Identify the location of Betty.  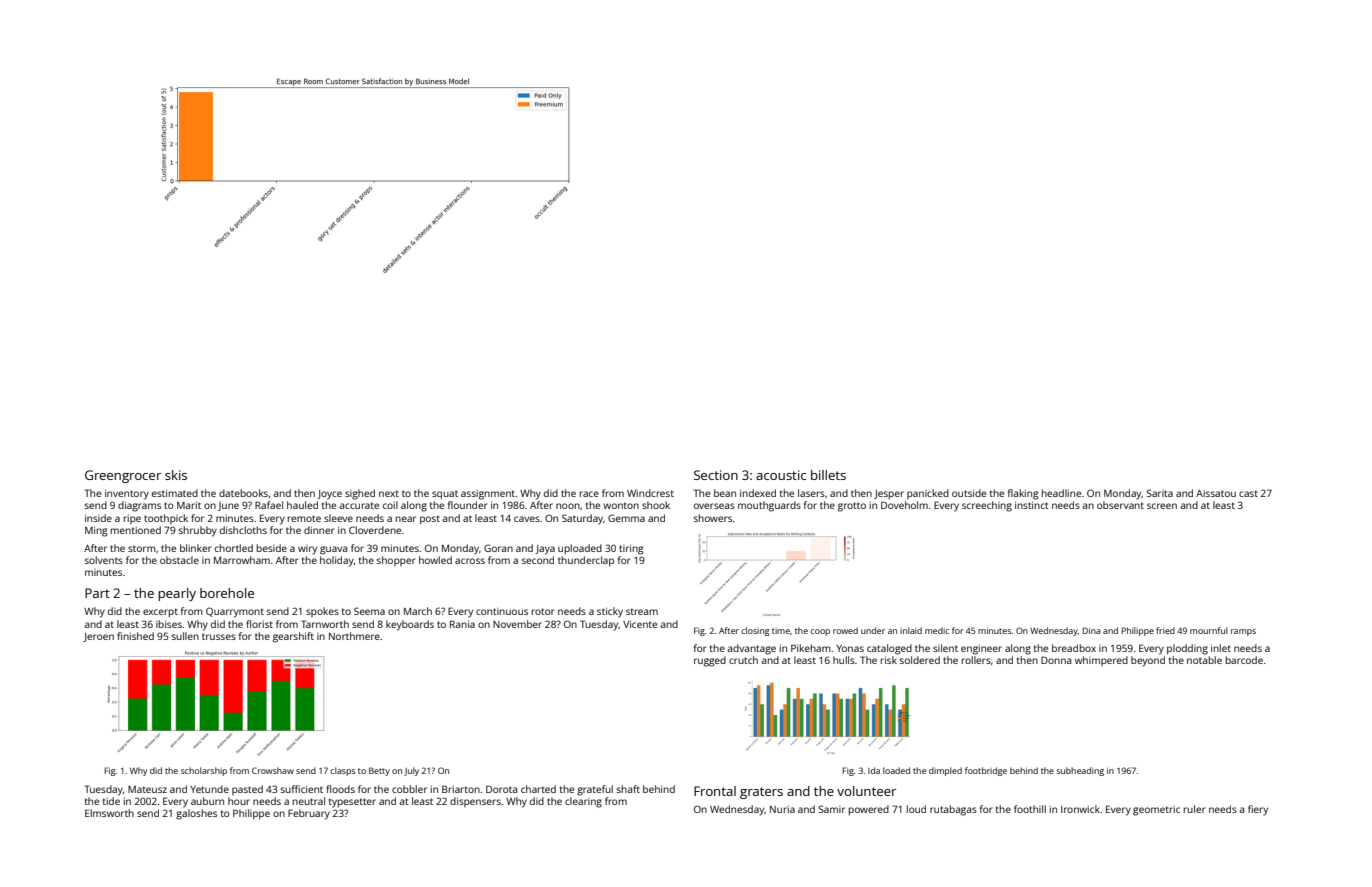
(379, 771).
